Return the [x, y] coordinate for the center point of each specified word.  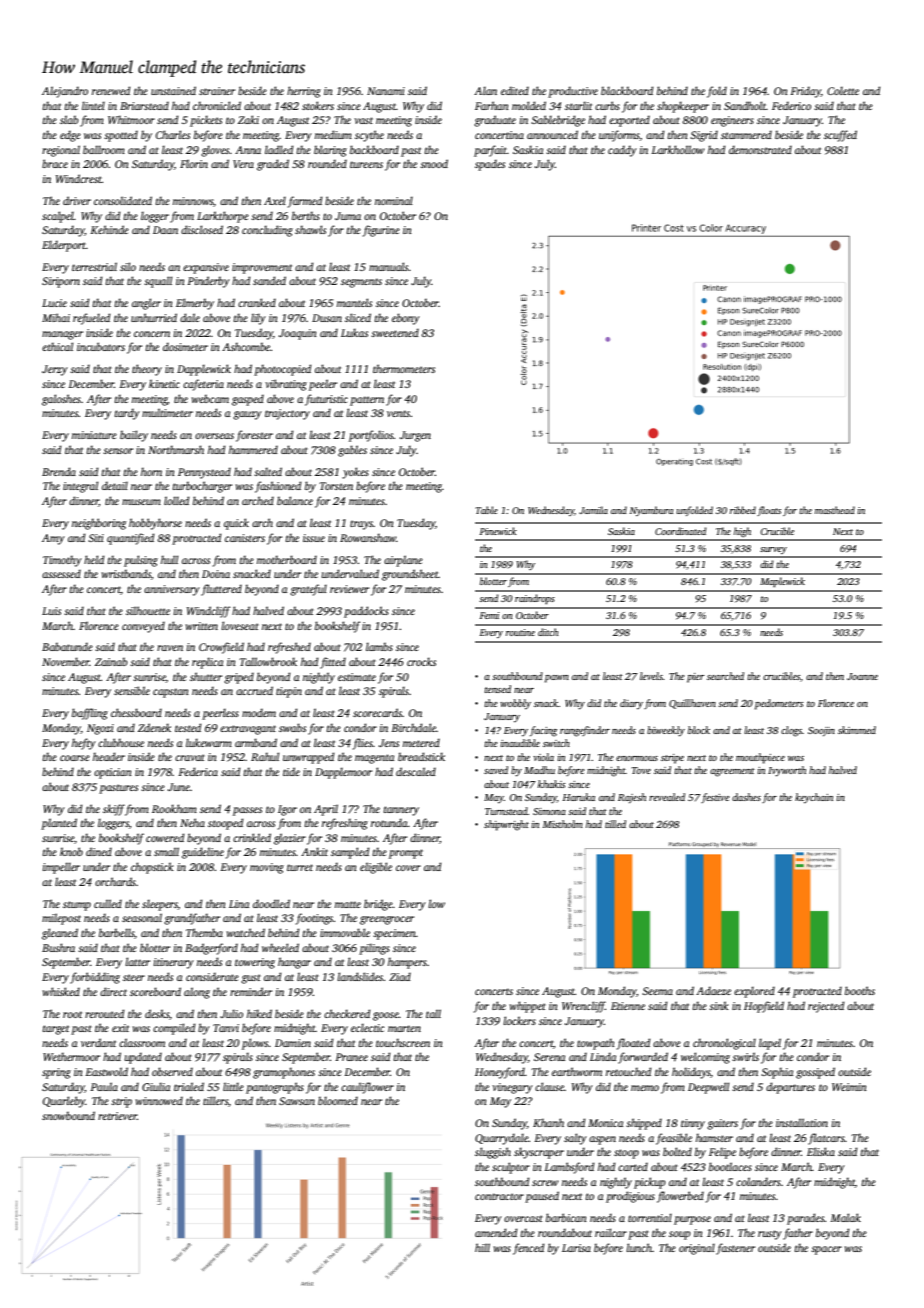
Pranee [351, 1057]
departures [790, 1088]
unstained [173, 90]
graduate [495, 121]
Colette [843, 90]
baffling [90, 714]
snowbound [68, 1115]
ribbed [743, 510]
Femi [489, 615]
